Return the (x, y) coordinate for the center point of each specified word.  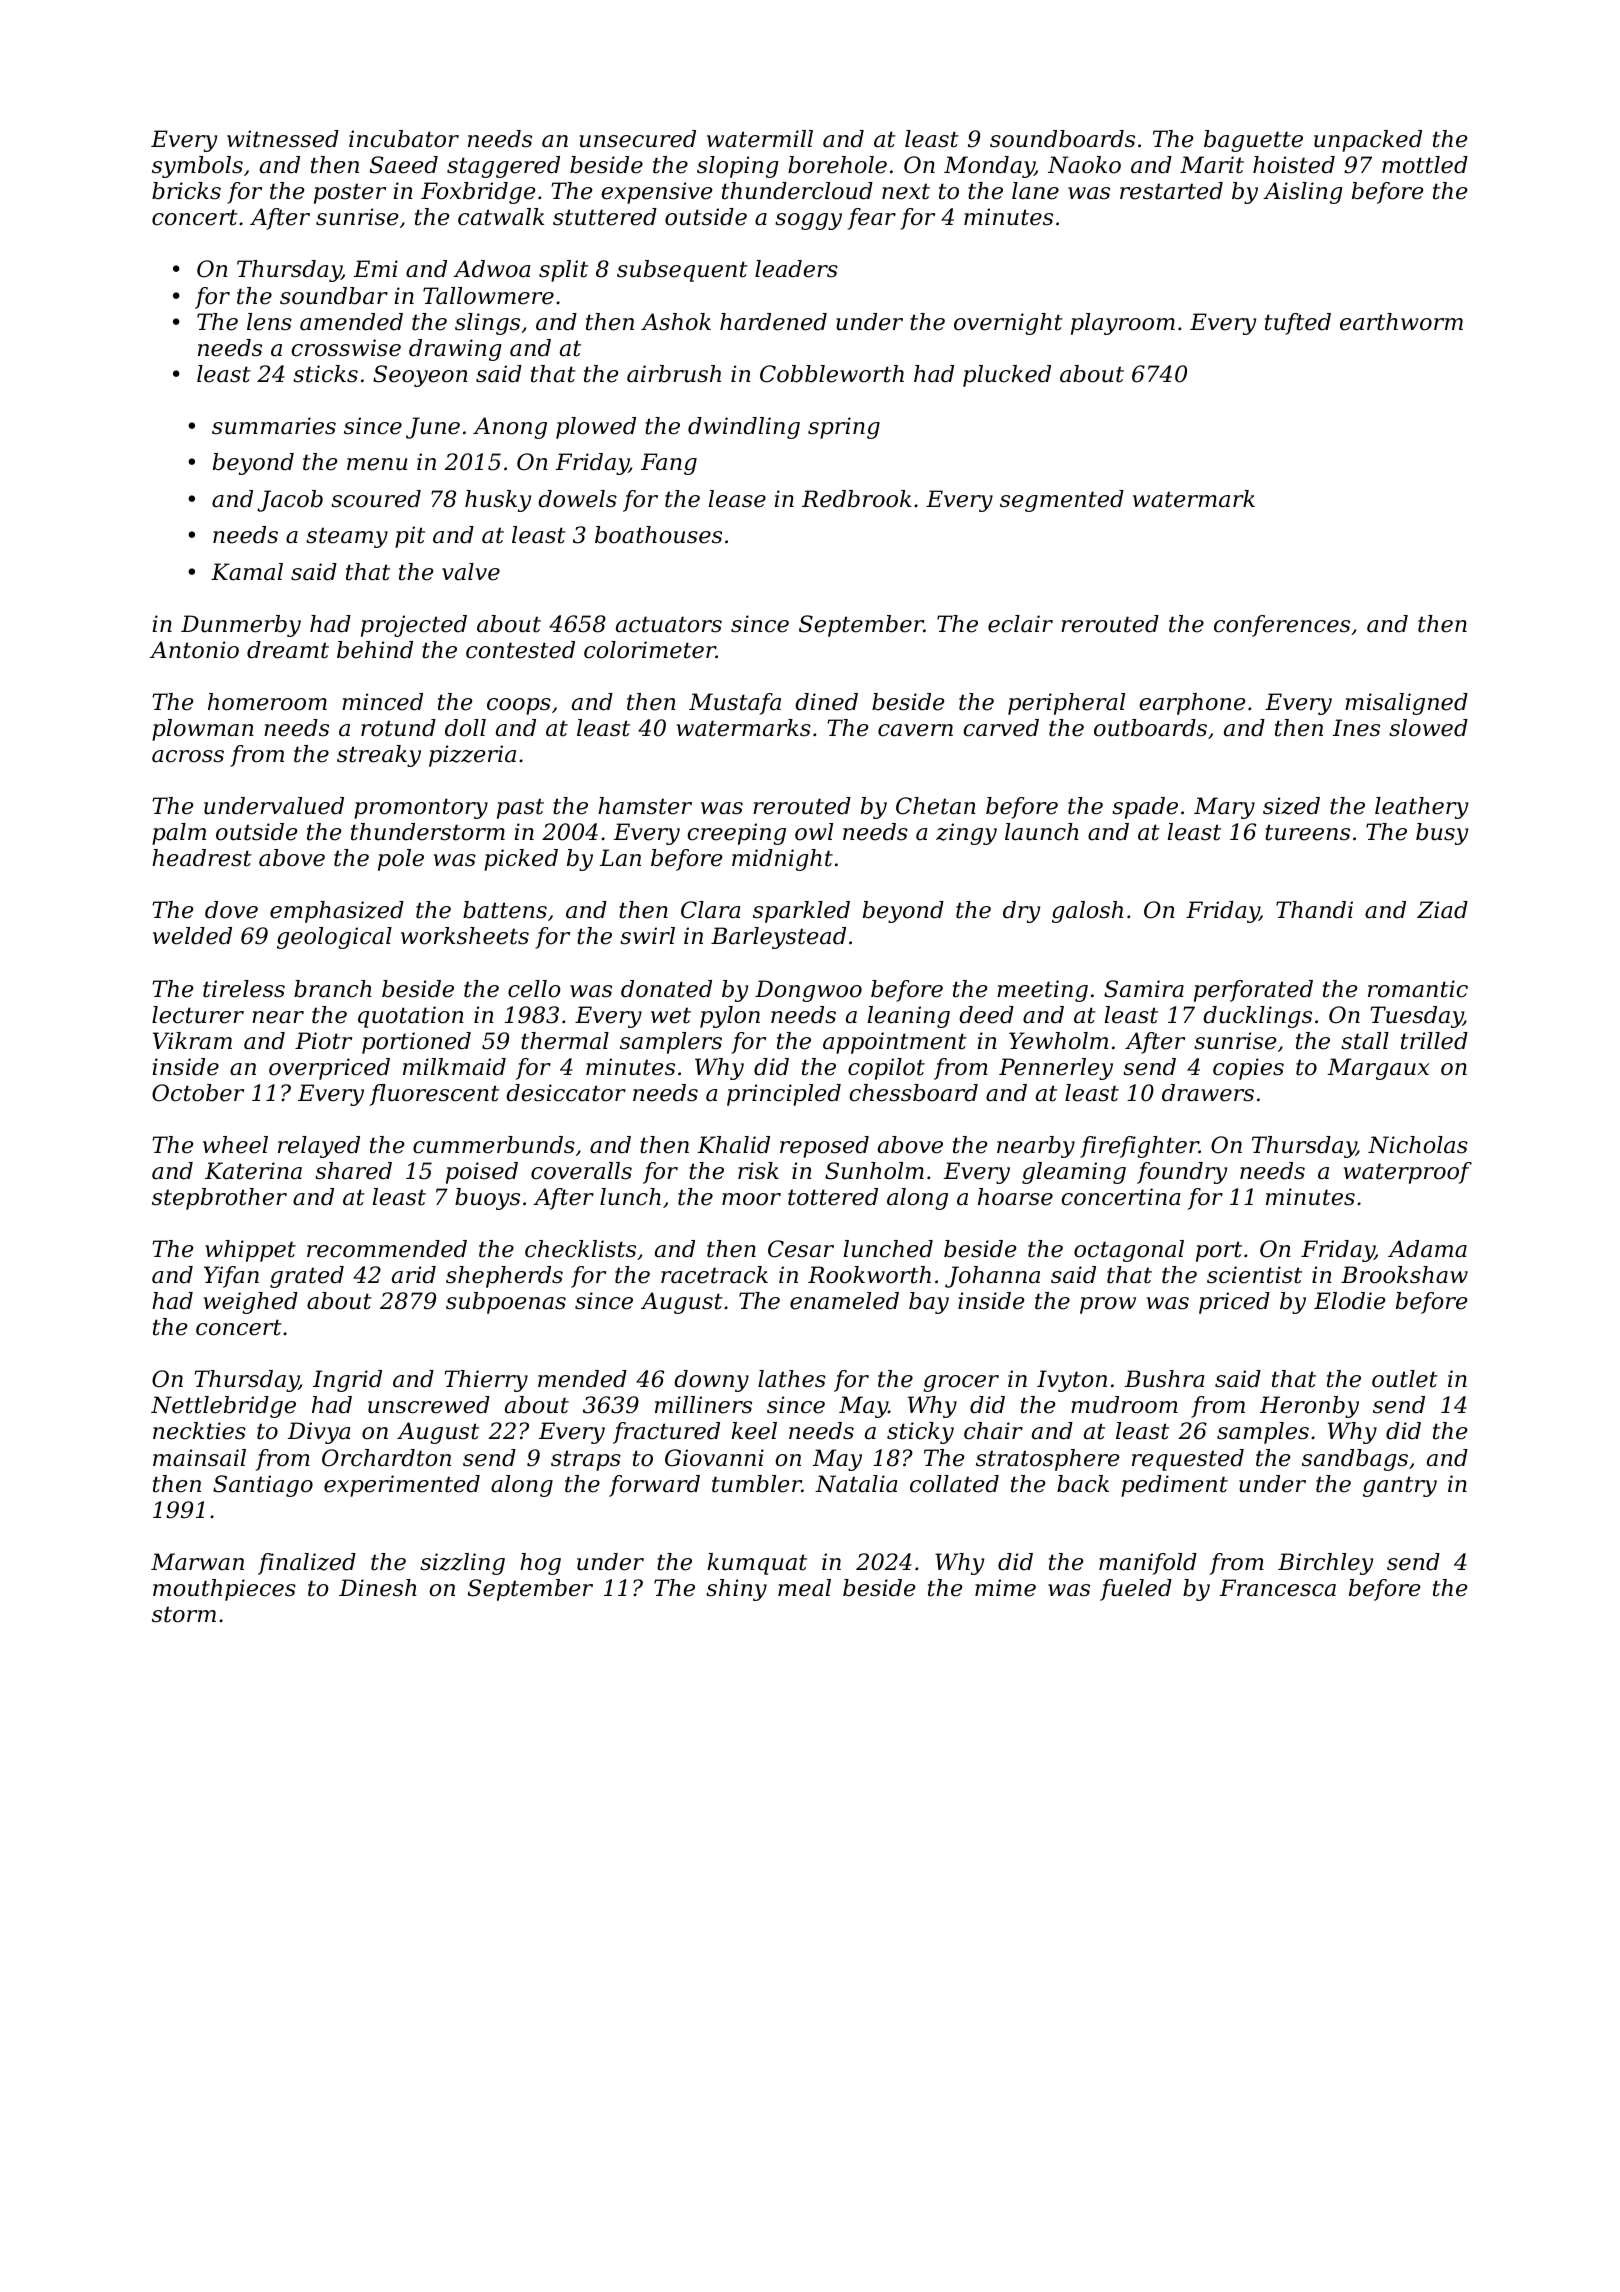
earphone (1192, 704)
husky (498, 501)
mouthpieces (224, 1590)
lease (737, 499)
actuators (669, 624)
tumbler (757, 1484)
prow (1108, 1305)
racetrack (714, 1275)
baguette (1253, 141)
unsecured (638, 139)
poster (350, 193)
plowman (203, 730)
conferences (1282, 626)
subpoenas (506, 1303)
